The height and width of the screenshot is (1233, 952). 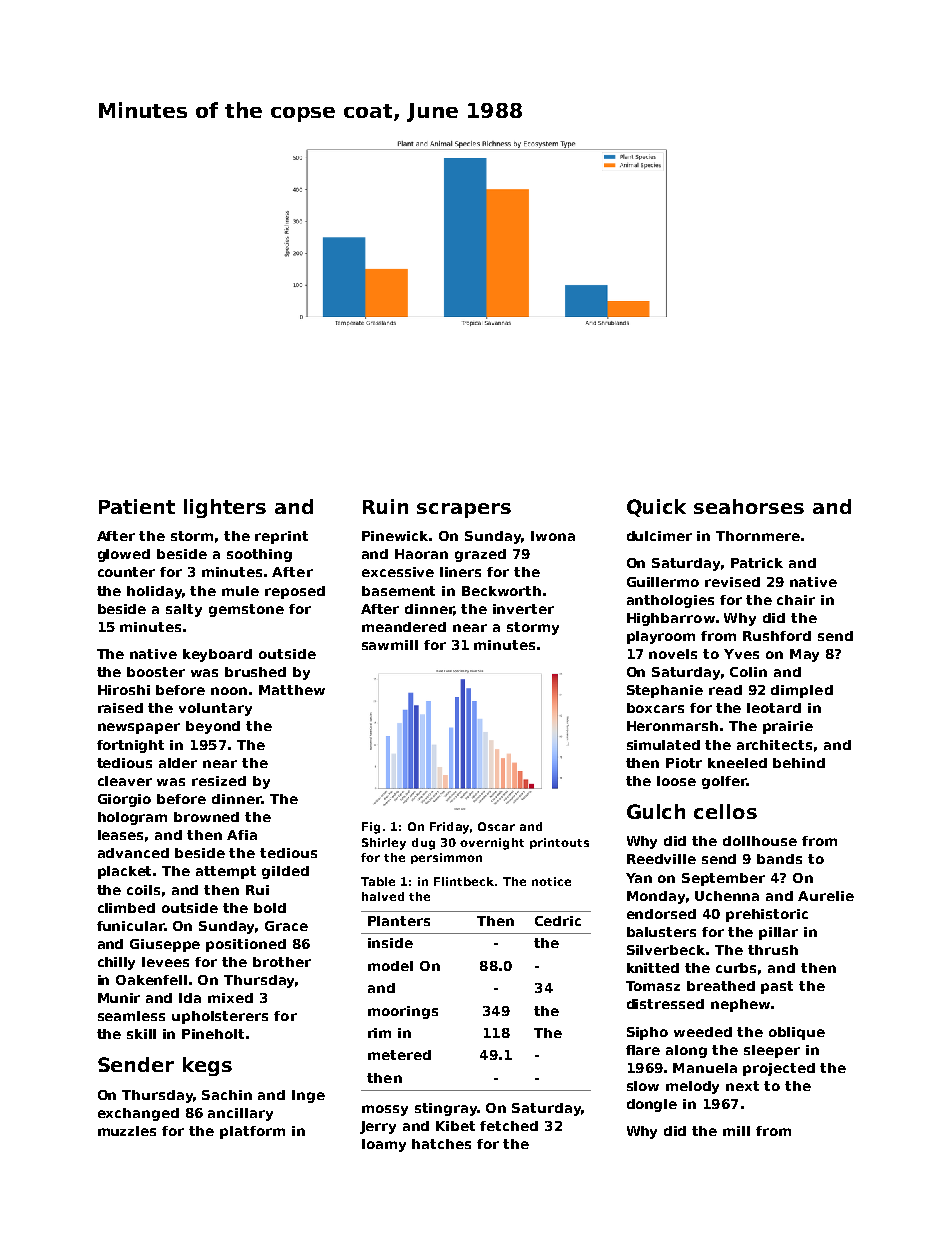 What do you see at coordinates (643, 1050) in the screenshot?
I see `flare` at bounding box center [643, 1050].
